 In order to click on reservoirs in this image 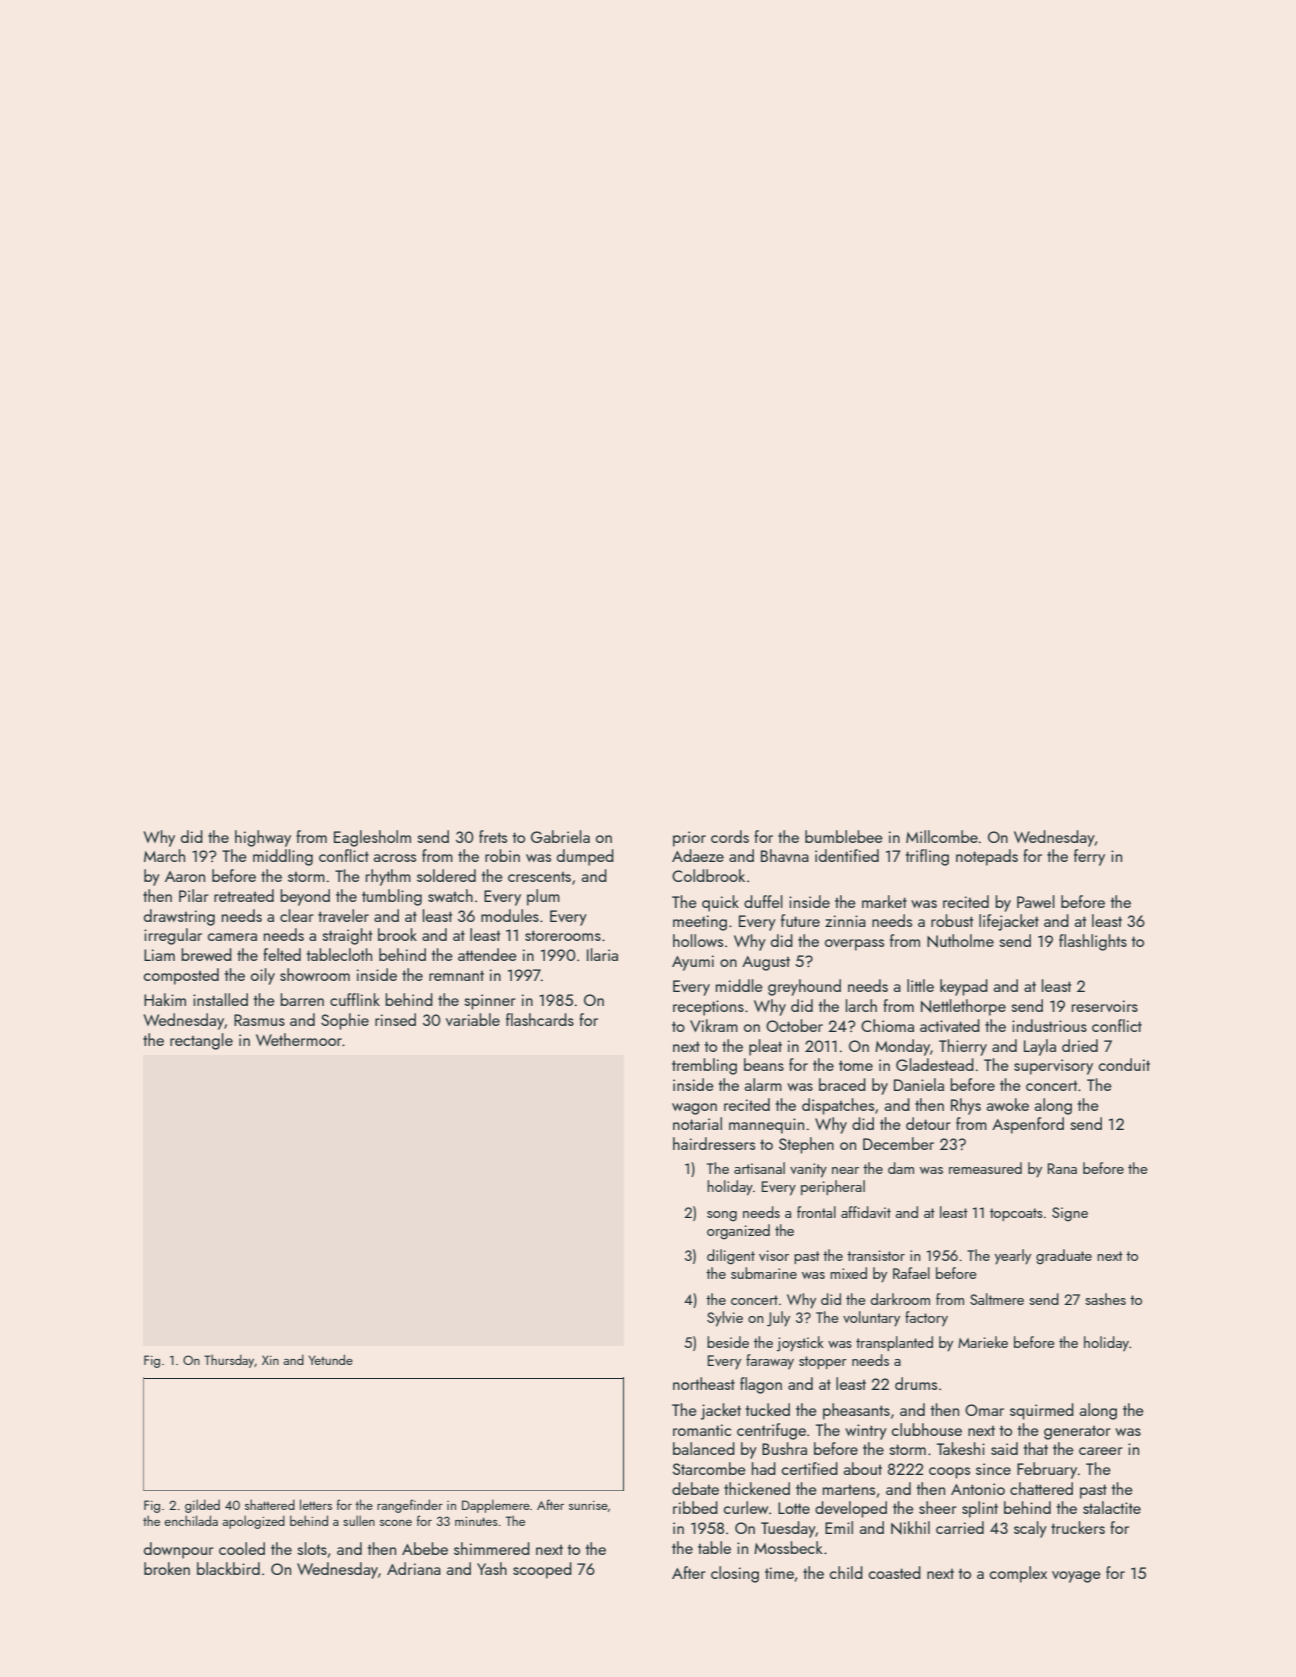, I will do `click(1105, 1006)`.
